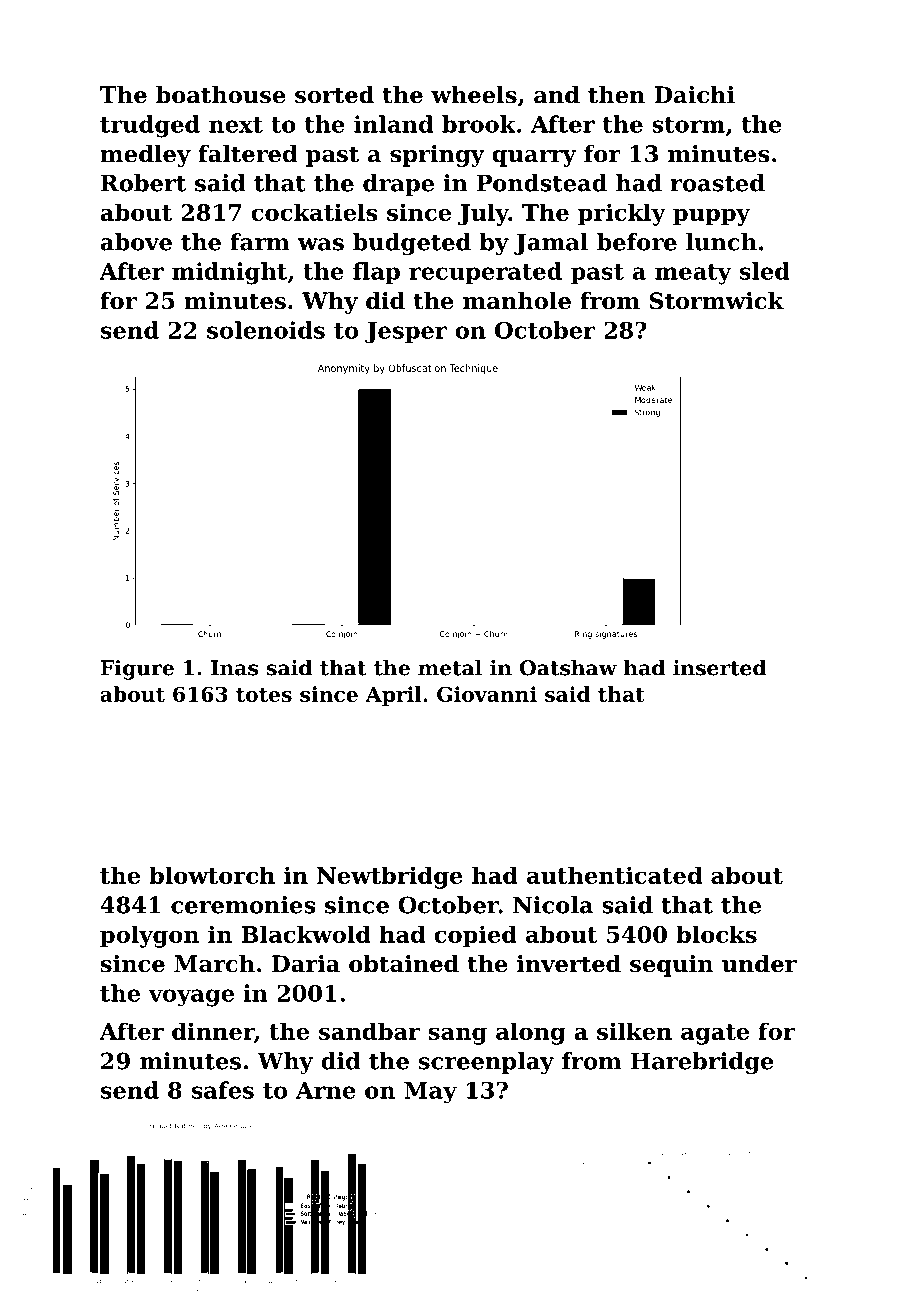 Image resolution: width=908 pixels, height=1316 pixels. I want to click on wheels, so click(474, 95).
